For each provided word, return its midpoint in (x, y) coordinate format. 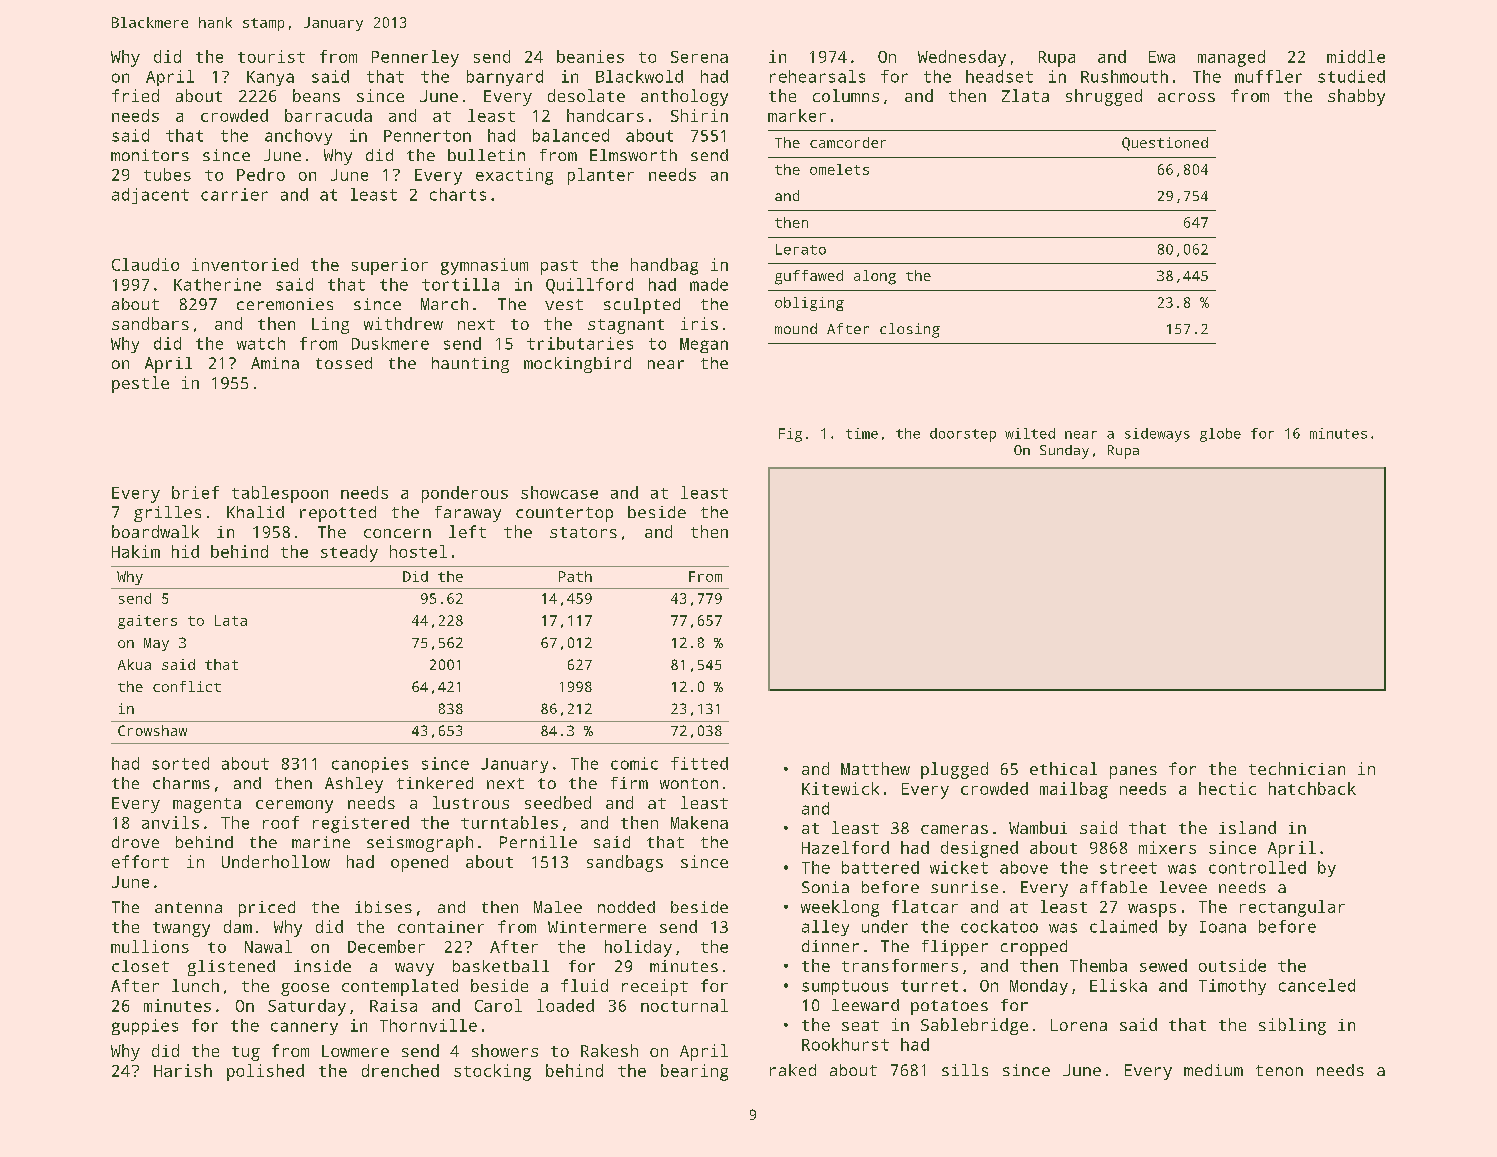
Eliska (1118, 985)
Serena (699, 57)
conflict (187, 686)
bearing (694, 1072)
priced (267, 909)
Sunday (1064, 452)
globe (1220, 435)
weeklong (840, 908)
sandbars (150, 323)
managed (1231, 58)
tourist (271, 56)
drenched (400, 1070)
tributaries (580, 343)
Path (575, 576)
